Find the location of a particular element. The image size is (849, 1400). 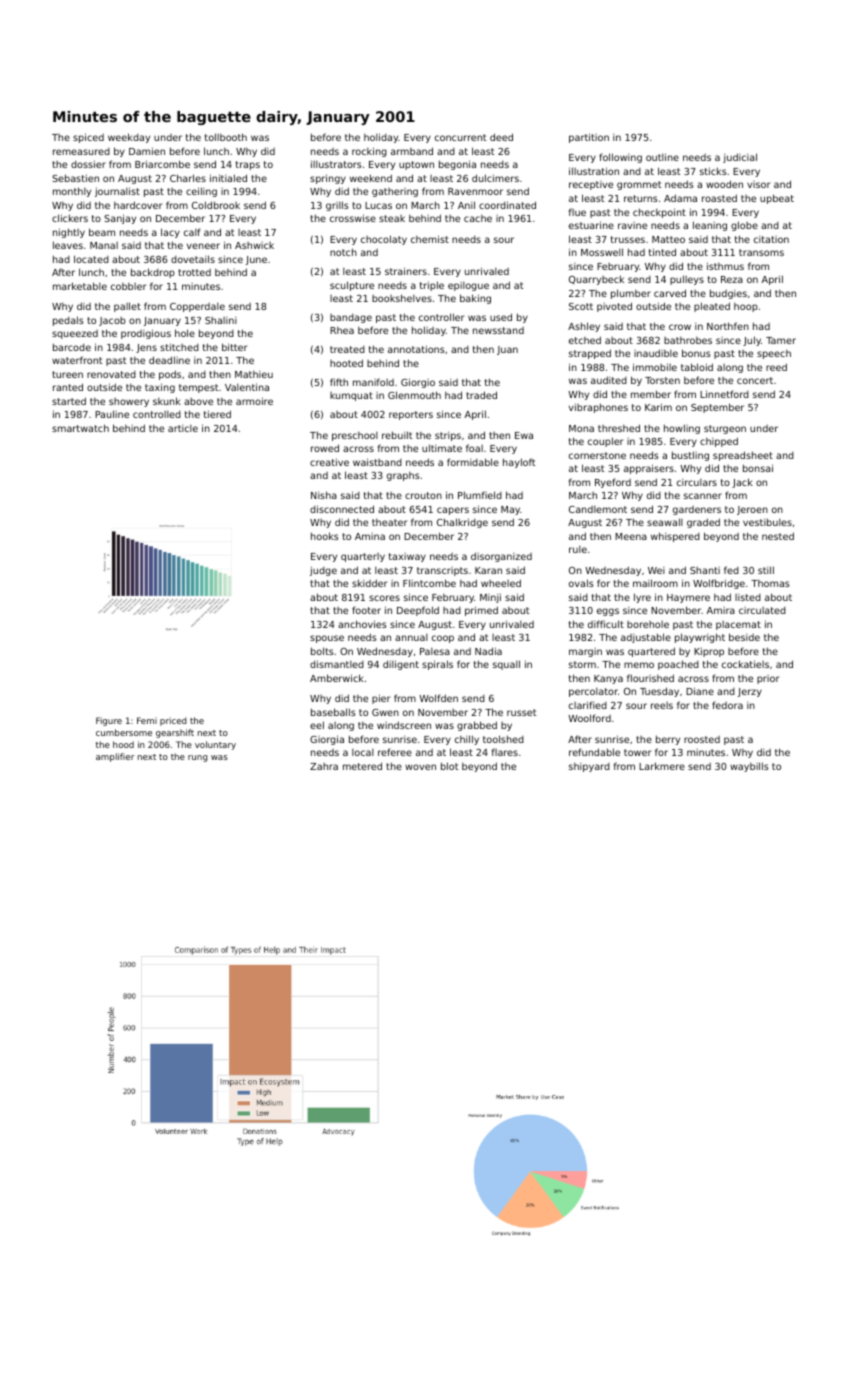

tollbooth is located at coordinates (226, 137).
